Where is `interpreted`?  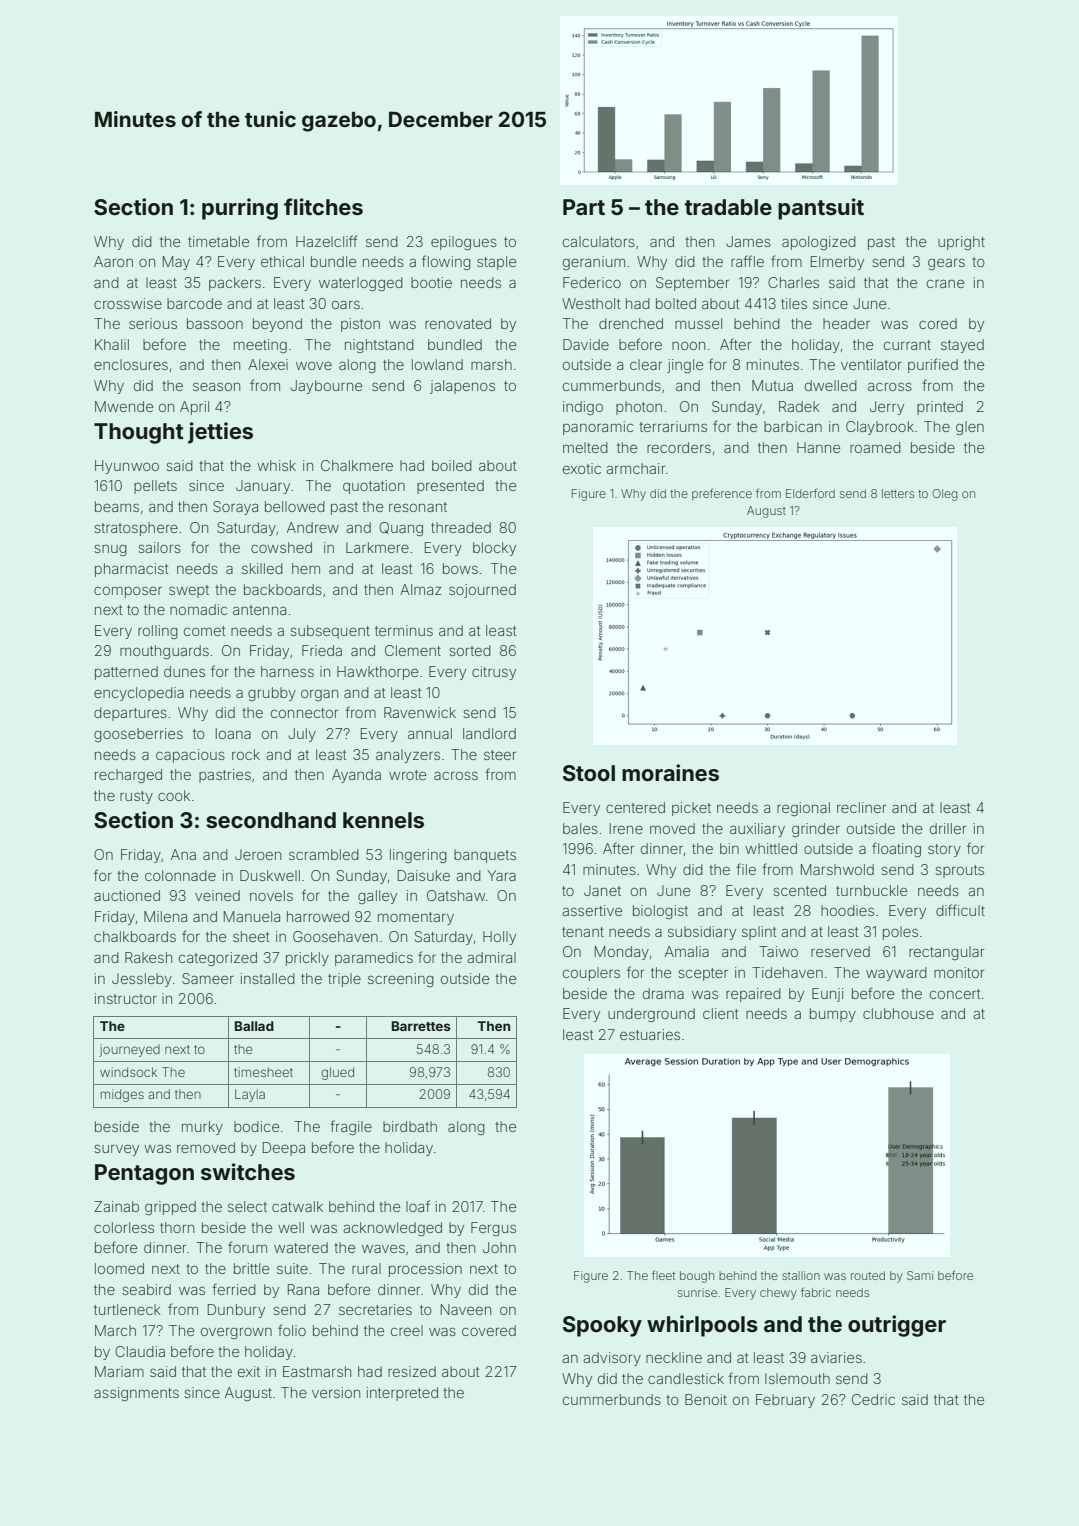 interpreted is located at coordinates (402, 1394).
